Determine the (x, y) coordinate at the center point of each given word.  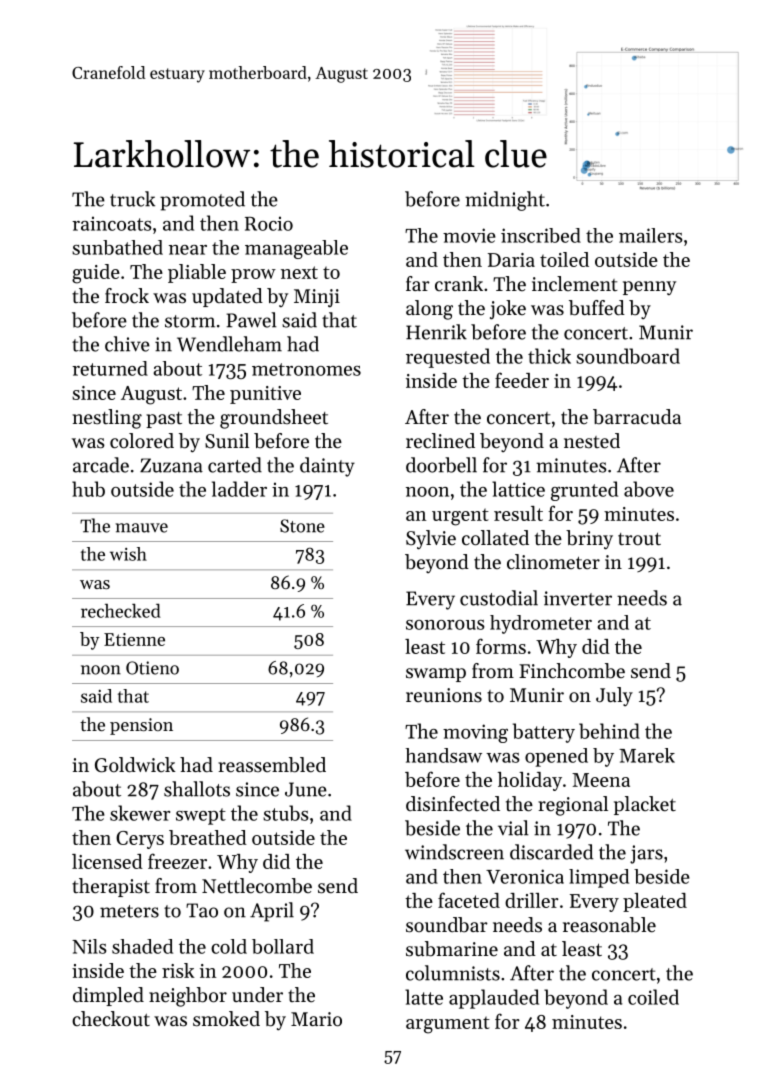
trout (639, 539)
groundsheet (274, 419)
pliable (197, 273)
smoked (226, 1019)
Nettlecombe (257, 886)
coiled (653, 997)
